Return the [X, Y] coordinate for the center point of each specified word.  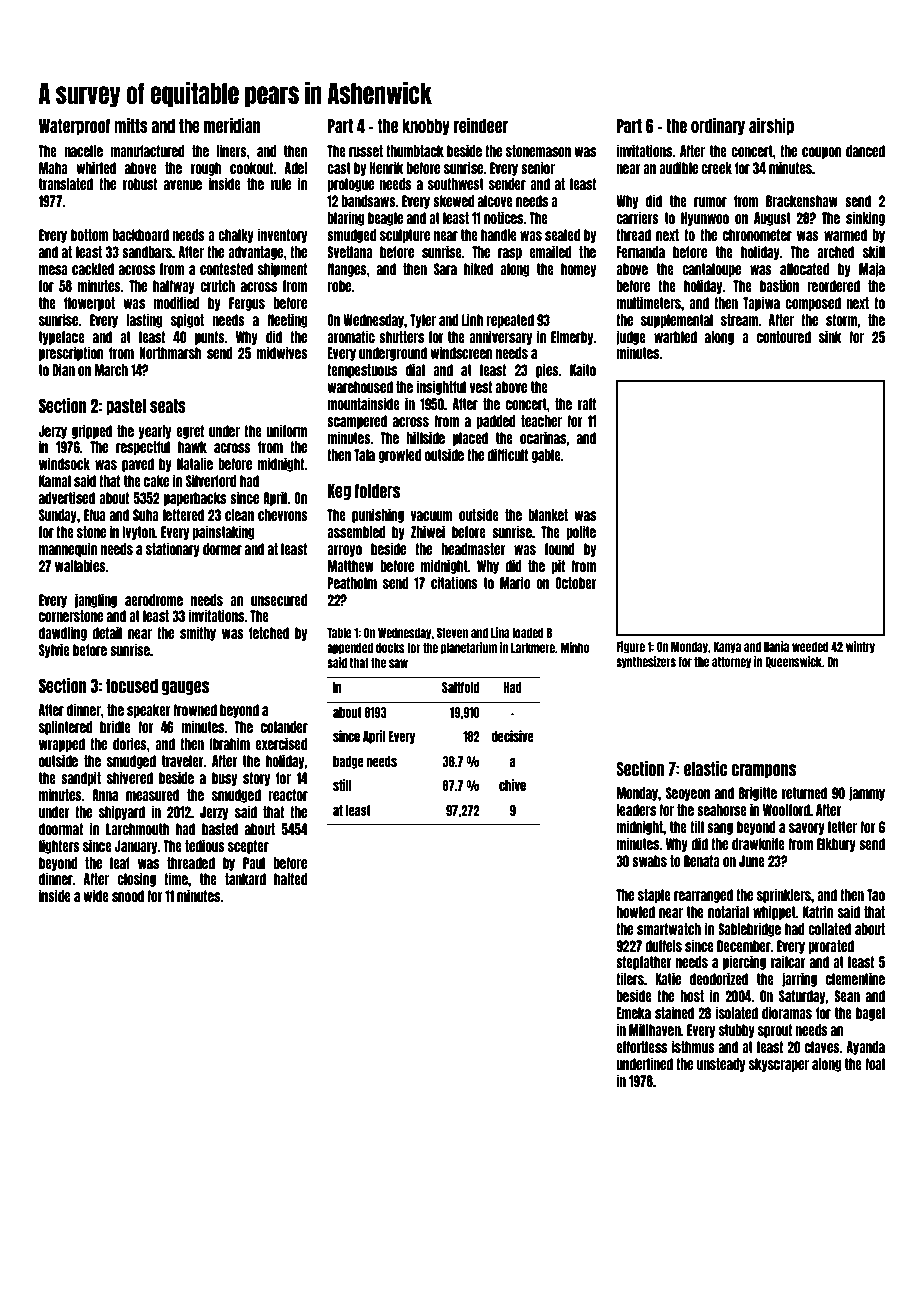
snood [128, 896]
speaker [148, 711]
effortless [641, 1047]
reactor [288, 795]
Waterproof [74, 127]
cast [339, 168]
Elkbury [836, 845]
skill [874, 251]
